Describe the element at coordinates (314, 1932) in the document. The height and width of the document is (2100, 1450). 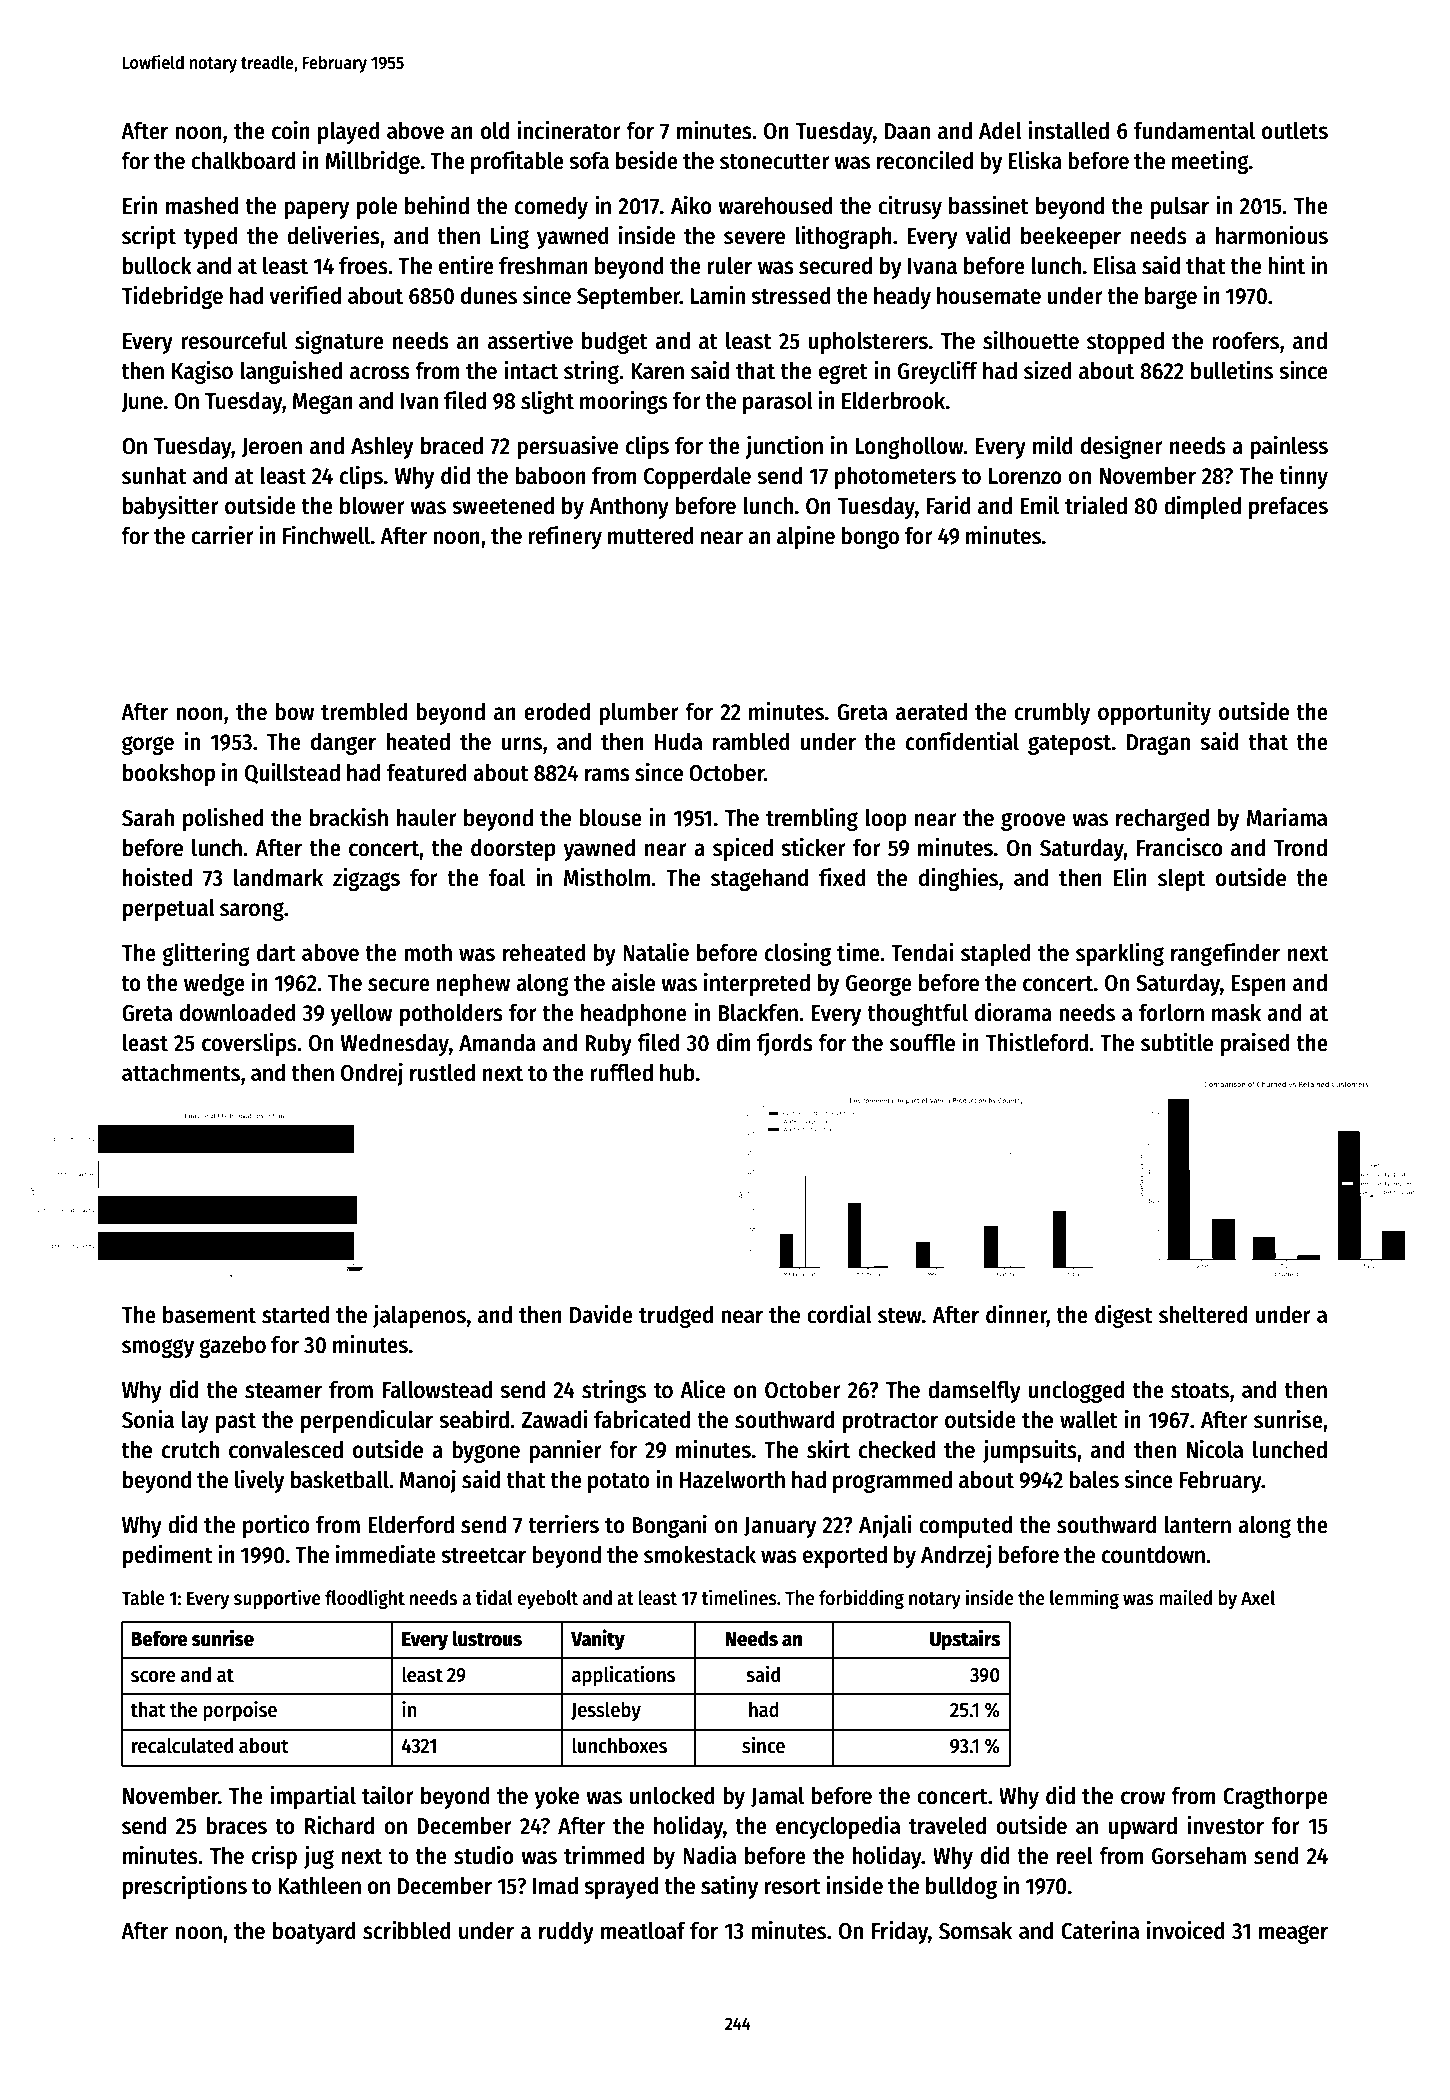
I see `boatyard` at that location.
